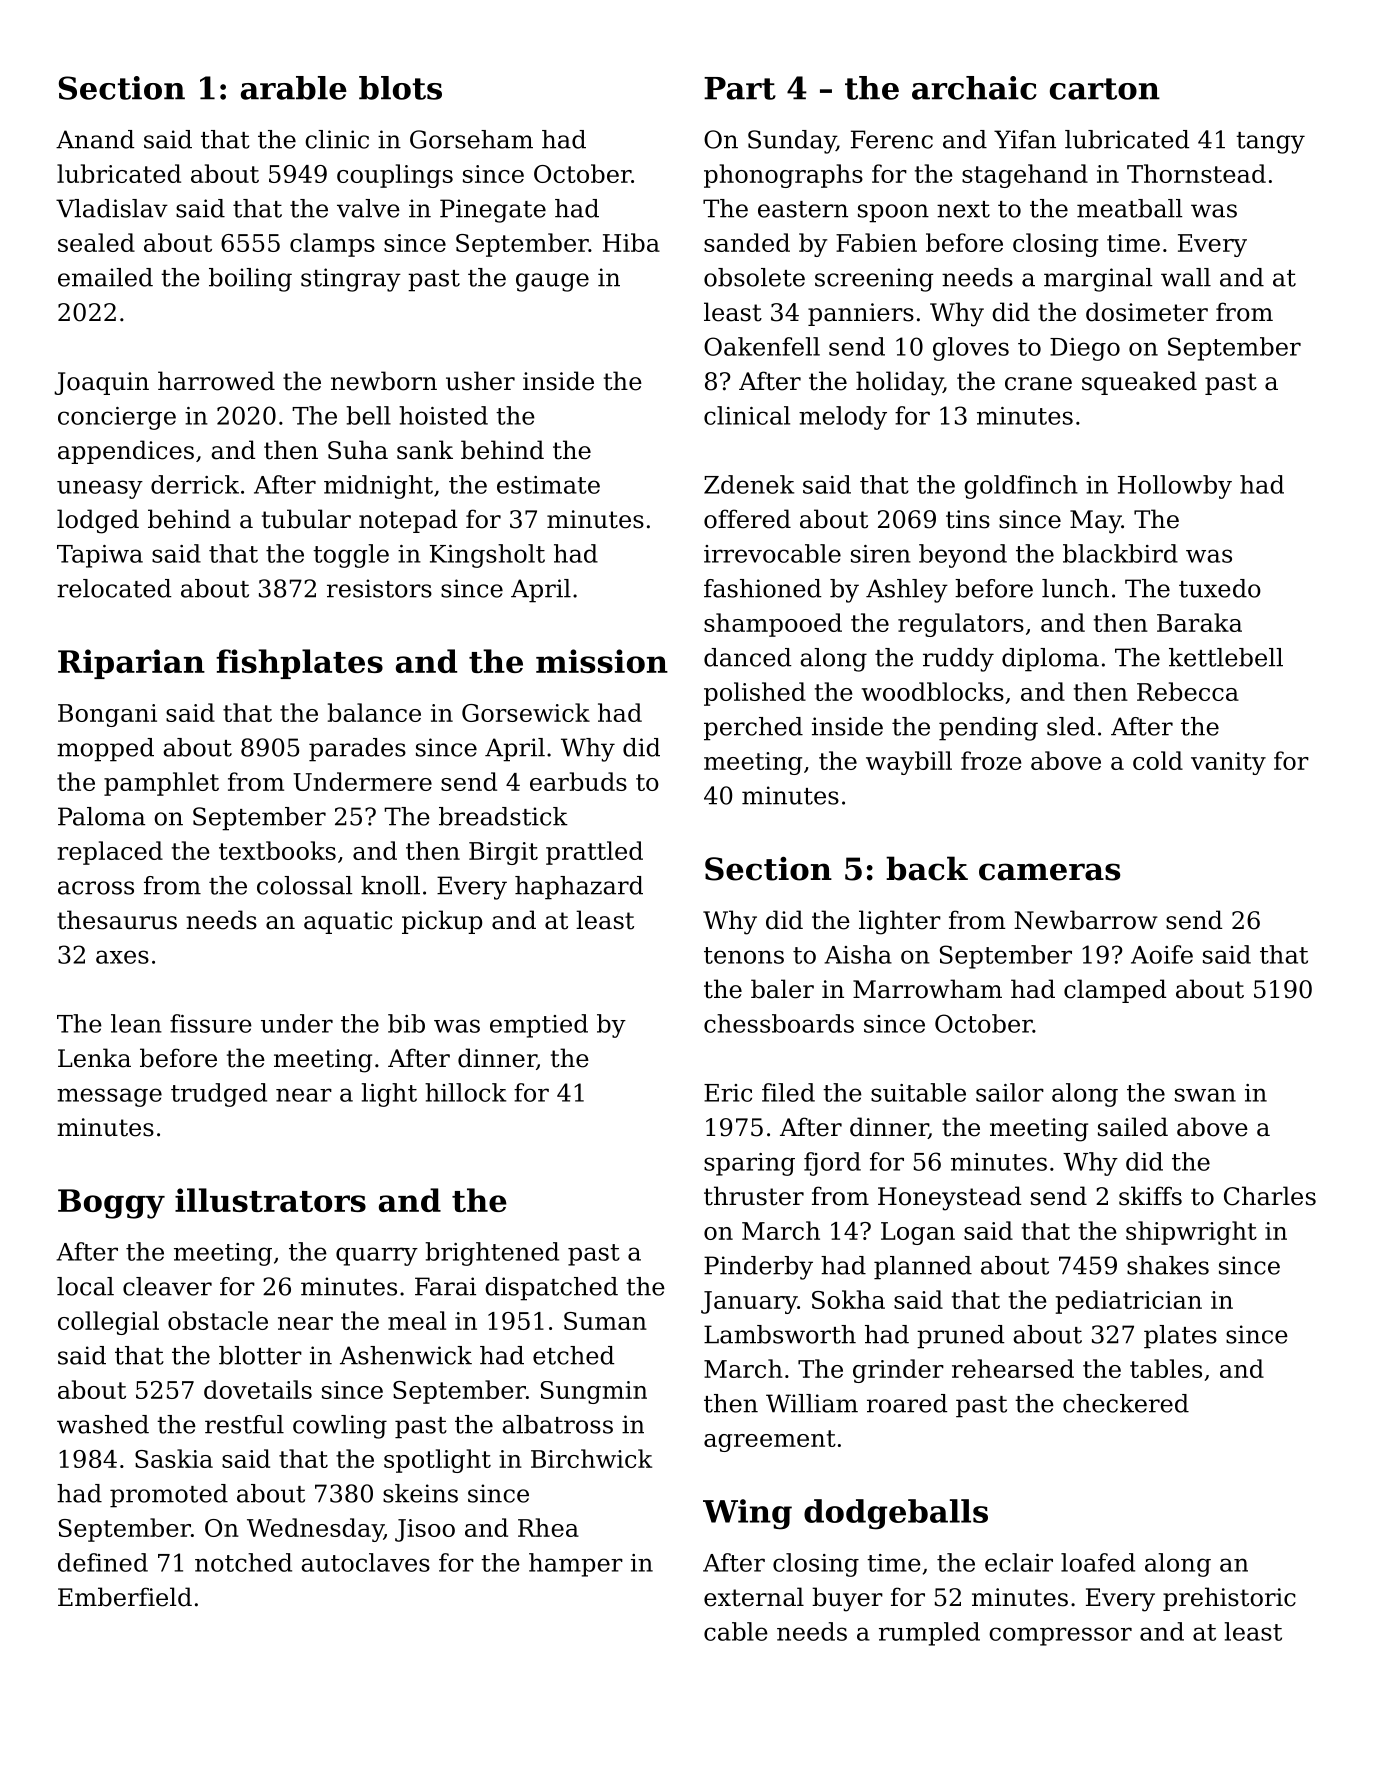  I want to click on Vladislav, so click(112, 208).
